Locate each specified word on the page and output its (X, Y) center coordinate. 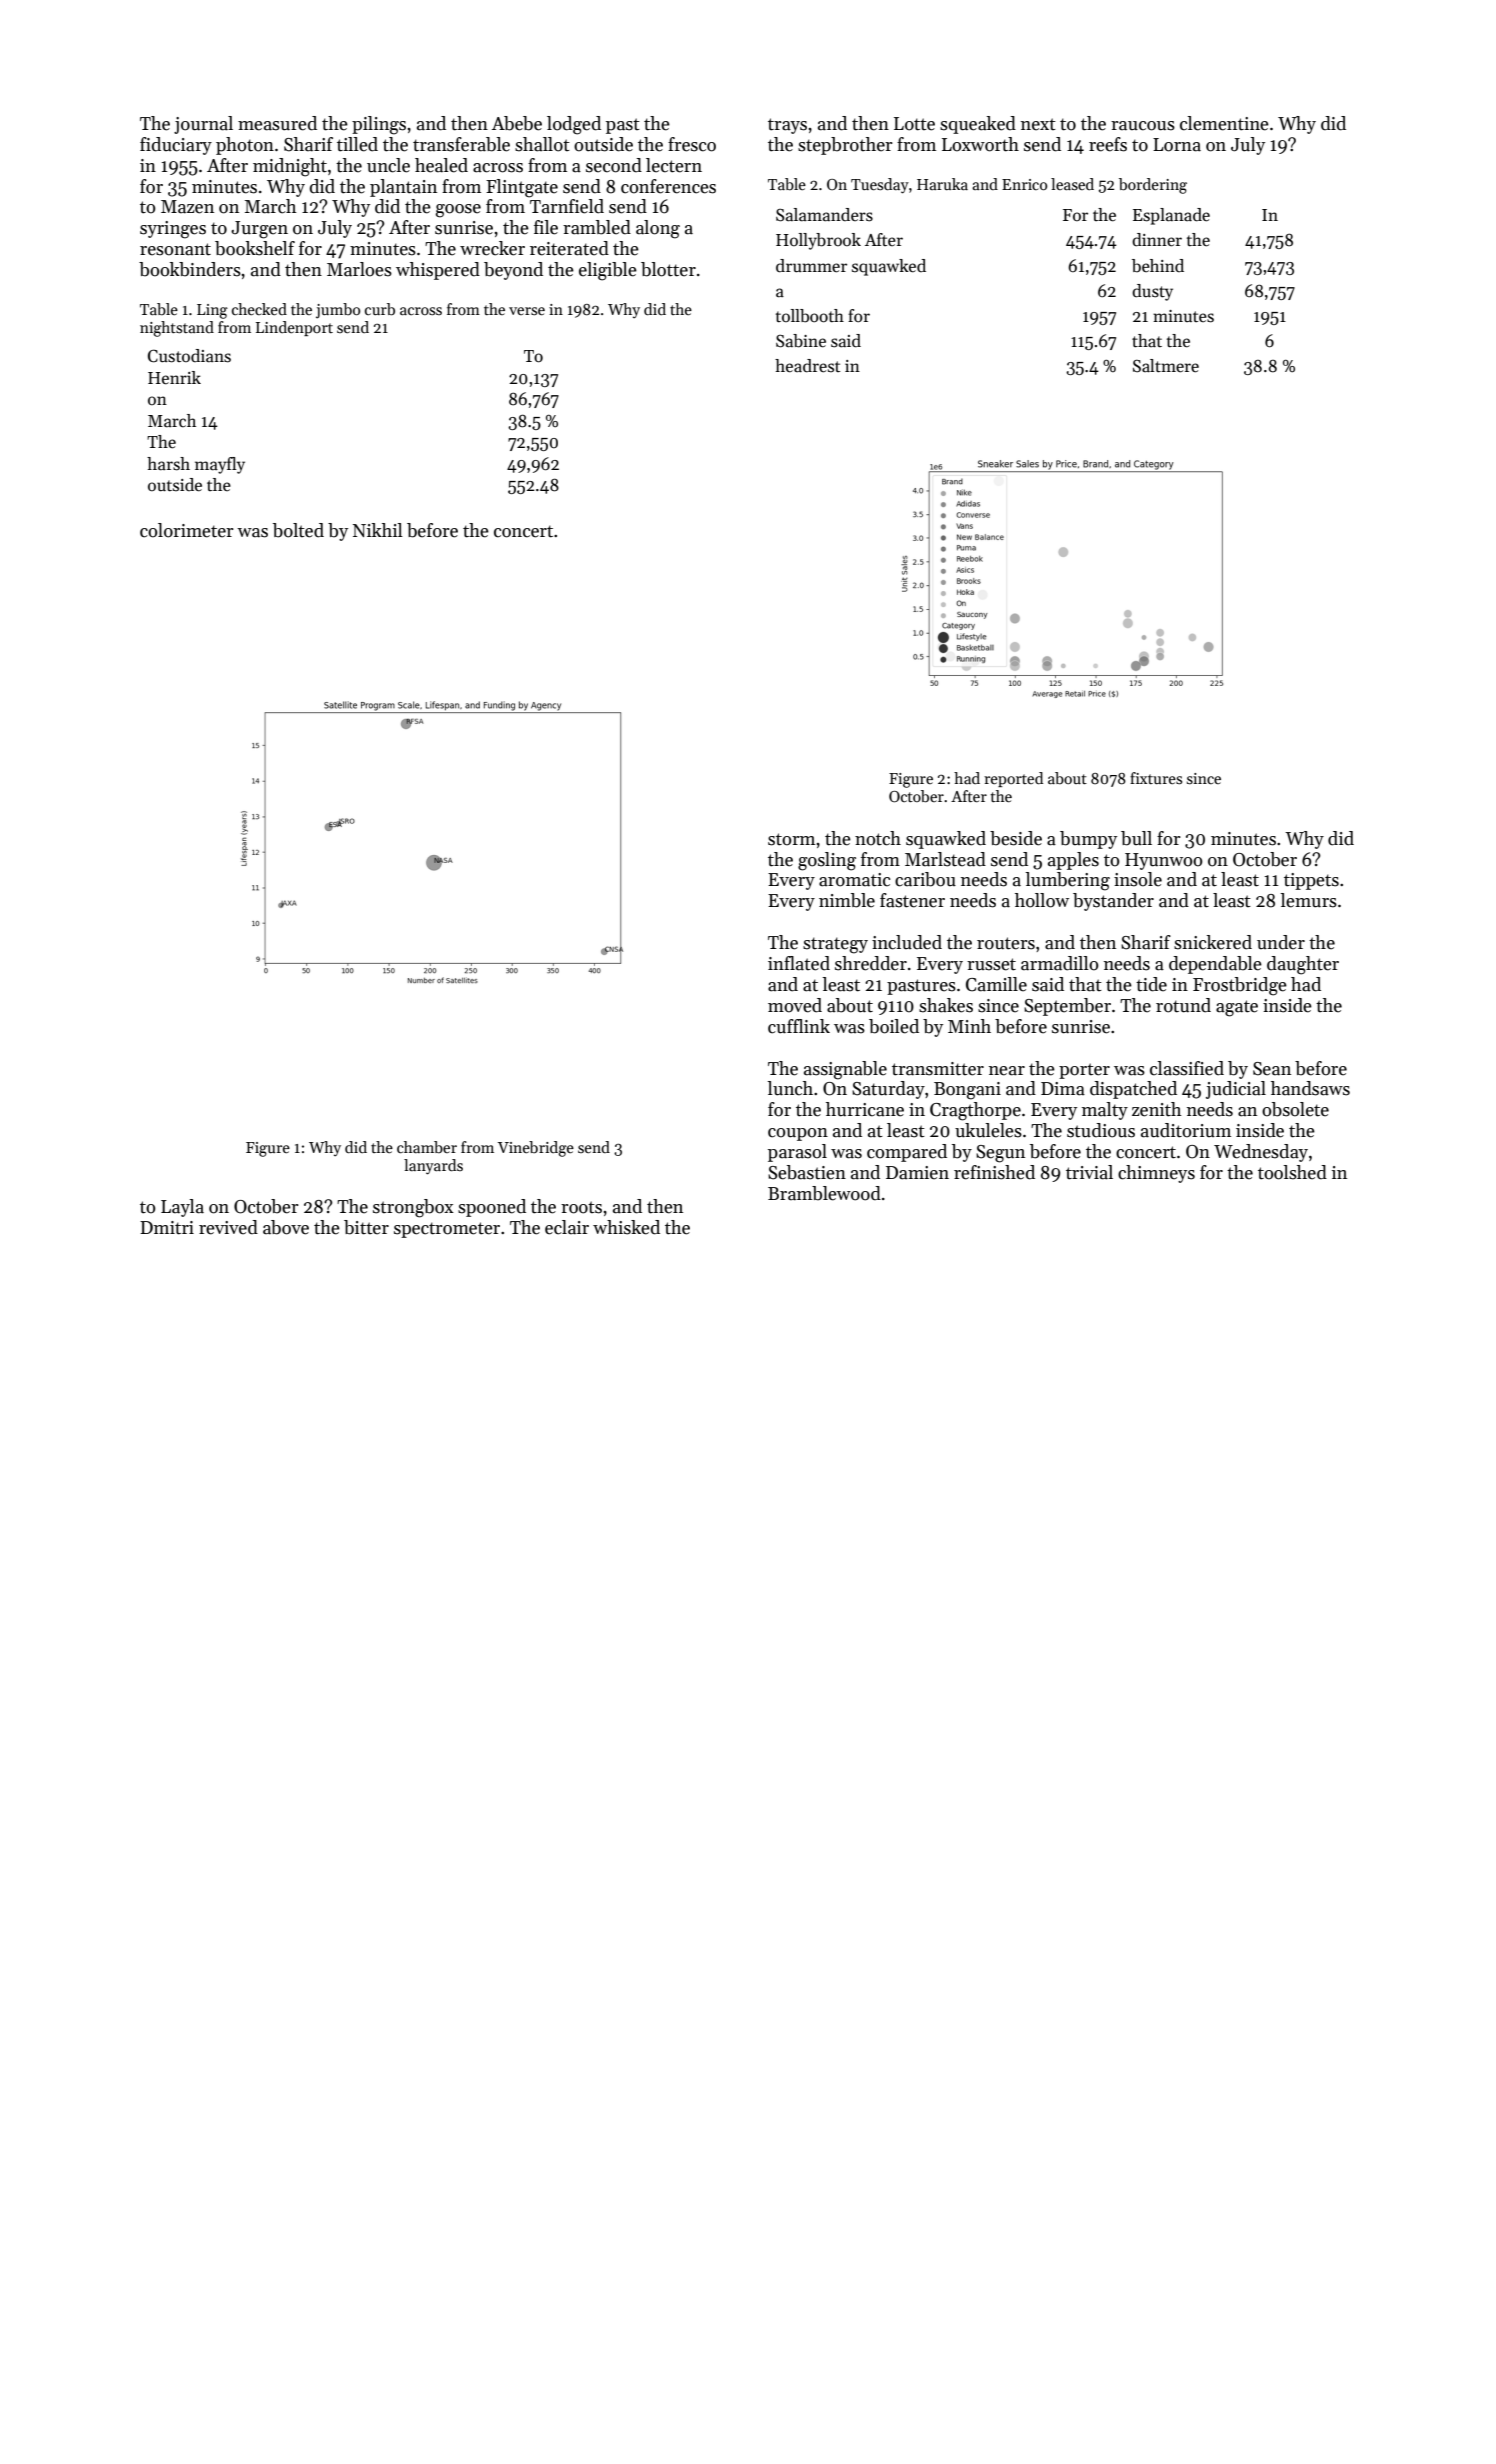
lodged (574, 125)
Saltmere (1166, 366)
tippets (1311, 881)
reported (1013, 779)
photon (245, 146)
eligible (608, 271)
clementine (1224, 123)
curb (380, 309)
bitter (366, 1227)
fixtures (1156, 778)
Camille (996, 984)
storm (791, 839)
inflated (799, 963)
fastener (912, 900)
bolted (298, 530)
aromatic (854, 880)
